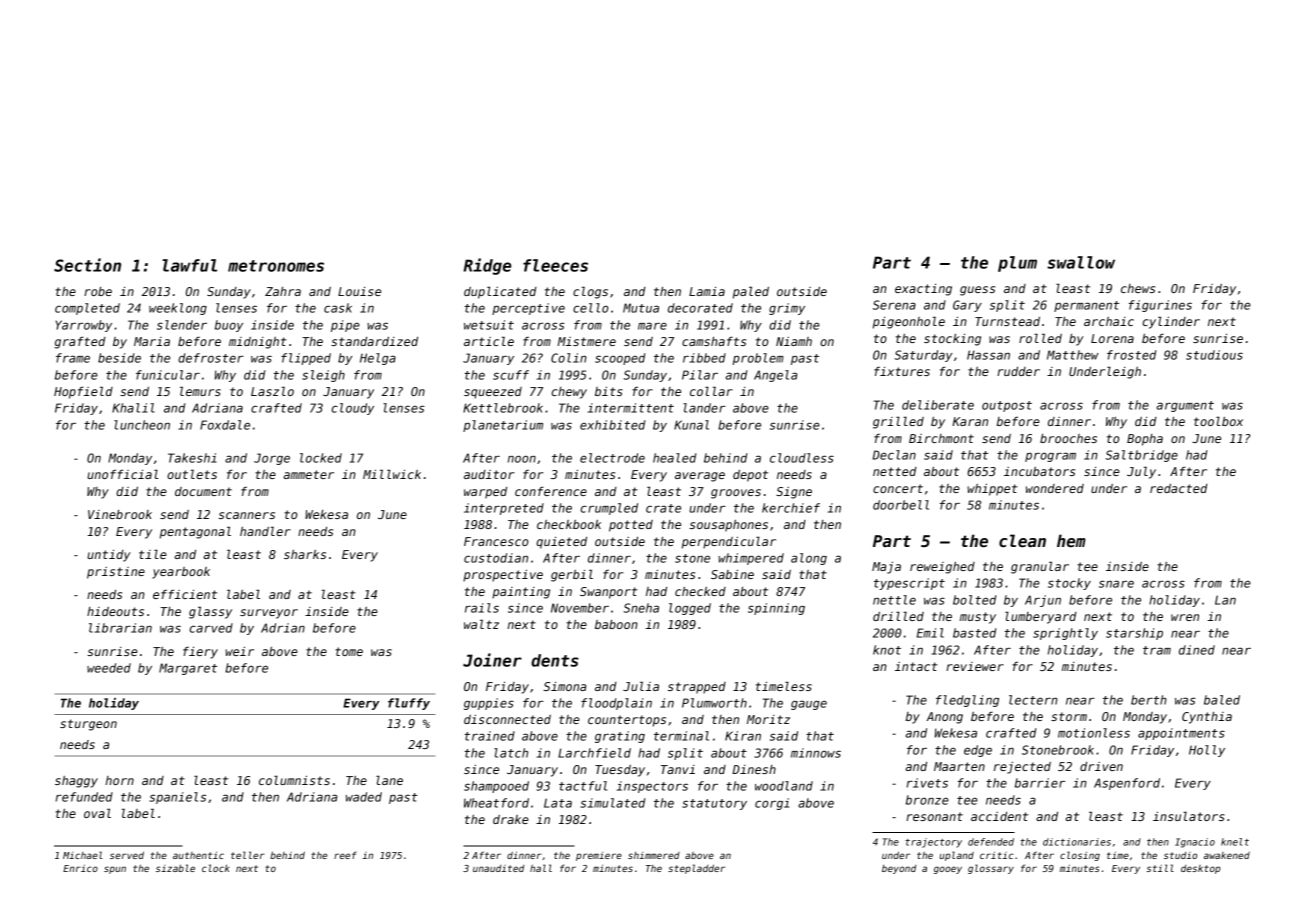 The width and height of the screenshot is (1308, 924). I want to click on yearbook, so click(181, 573).
